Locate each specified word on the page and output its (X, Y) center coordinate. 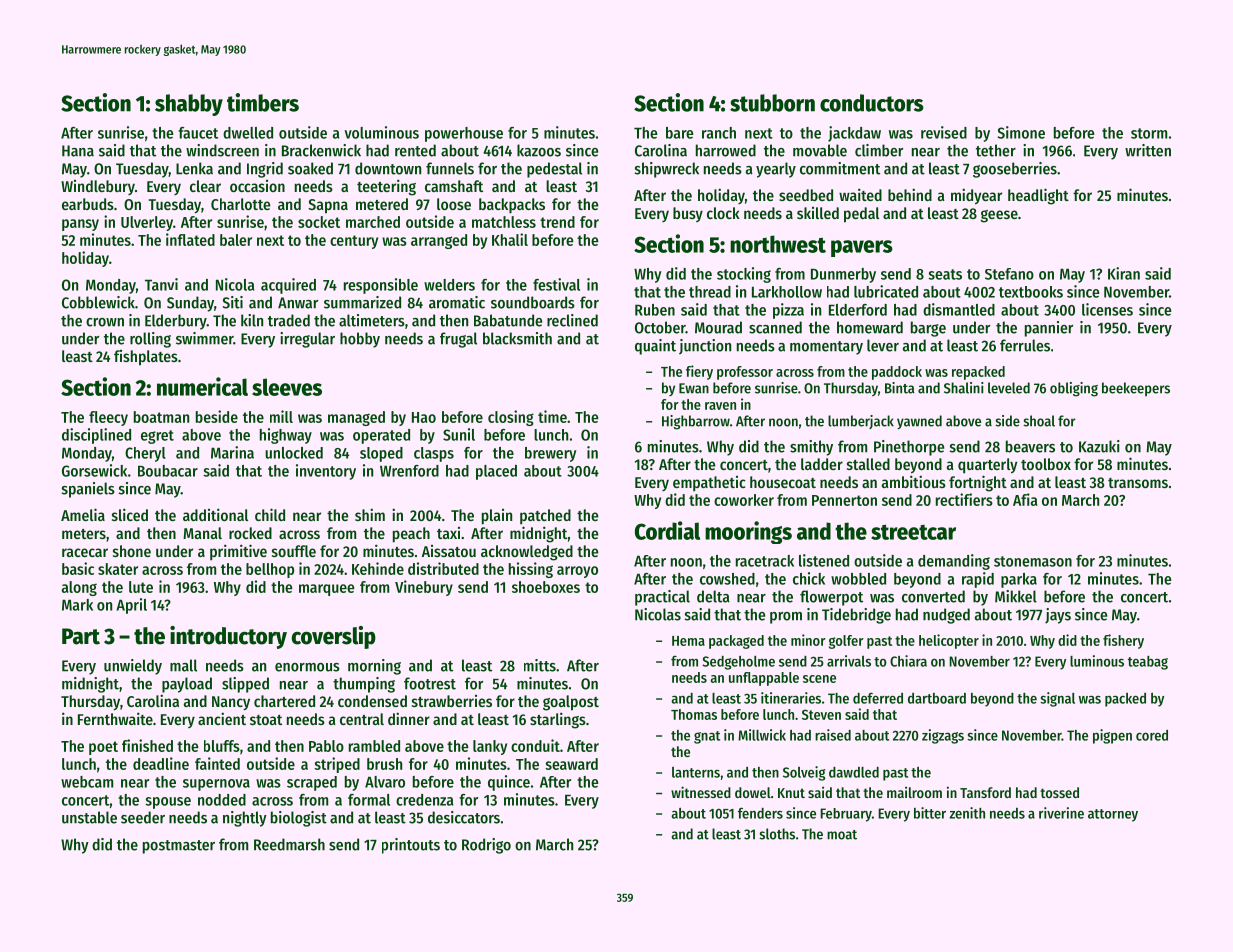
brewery (551, 454)
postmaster (179, 847)
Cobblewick (98, 302)
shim (370, 514)
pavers (862, 248)
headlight (1038, 196)
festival (556, 284)
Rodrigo (486, 846)
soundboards (533, 302)
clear (205, 186)
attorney (1113, 815)
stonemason (1033, 561)
